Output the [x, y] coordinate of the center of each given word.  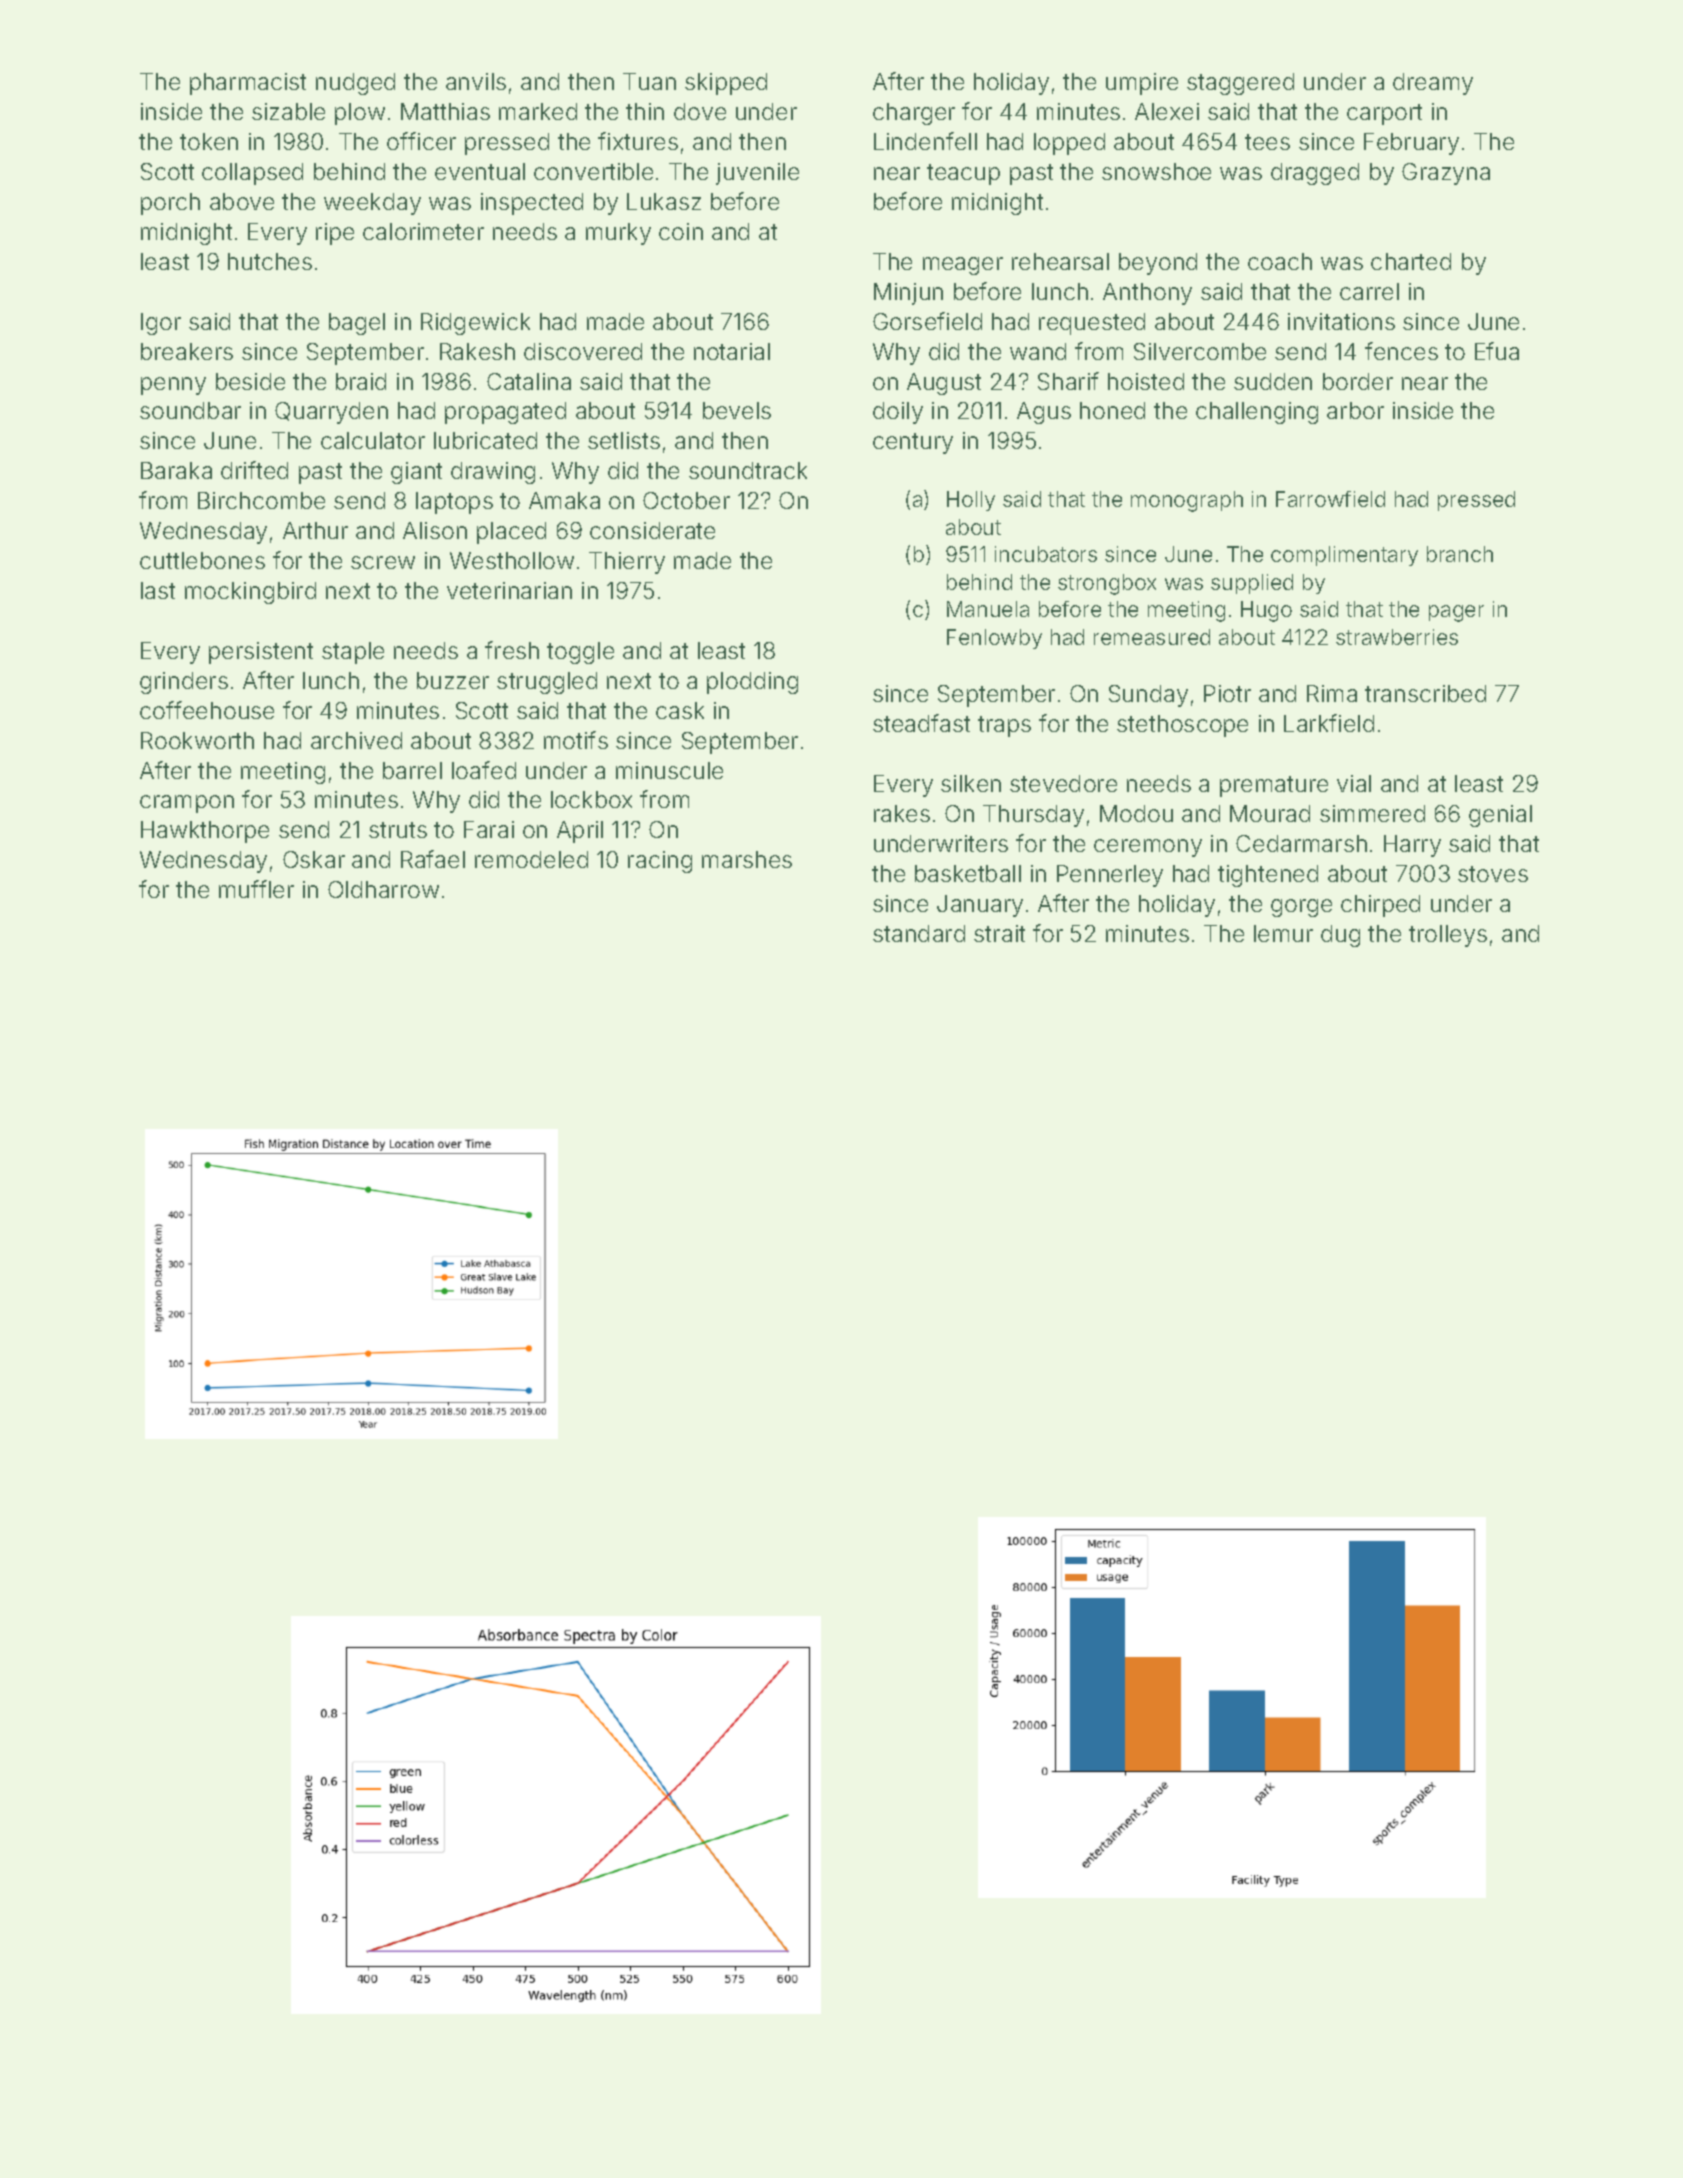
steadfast [921, 723]
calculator [373, 440]
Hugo [1266, 611]
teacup [963, 174]
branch [1460, 554]
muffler [256, 889]
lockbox [591, 799]
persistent [261, 653]
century [913, 443]
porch [170, 204]
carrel [1369, 291]
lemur [1283, 933]
